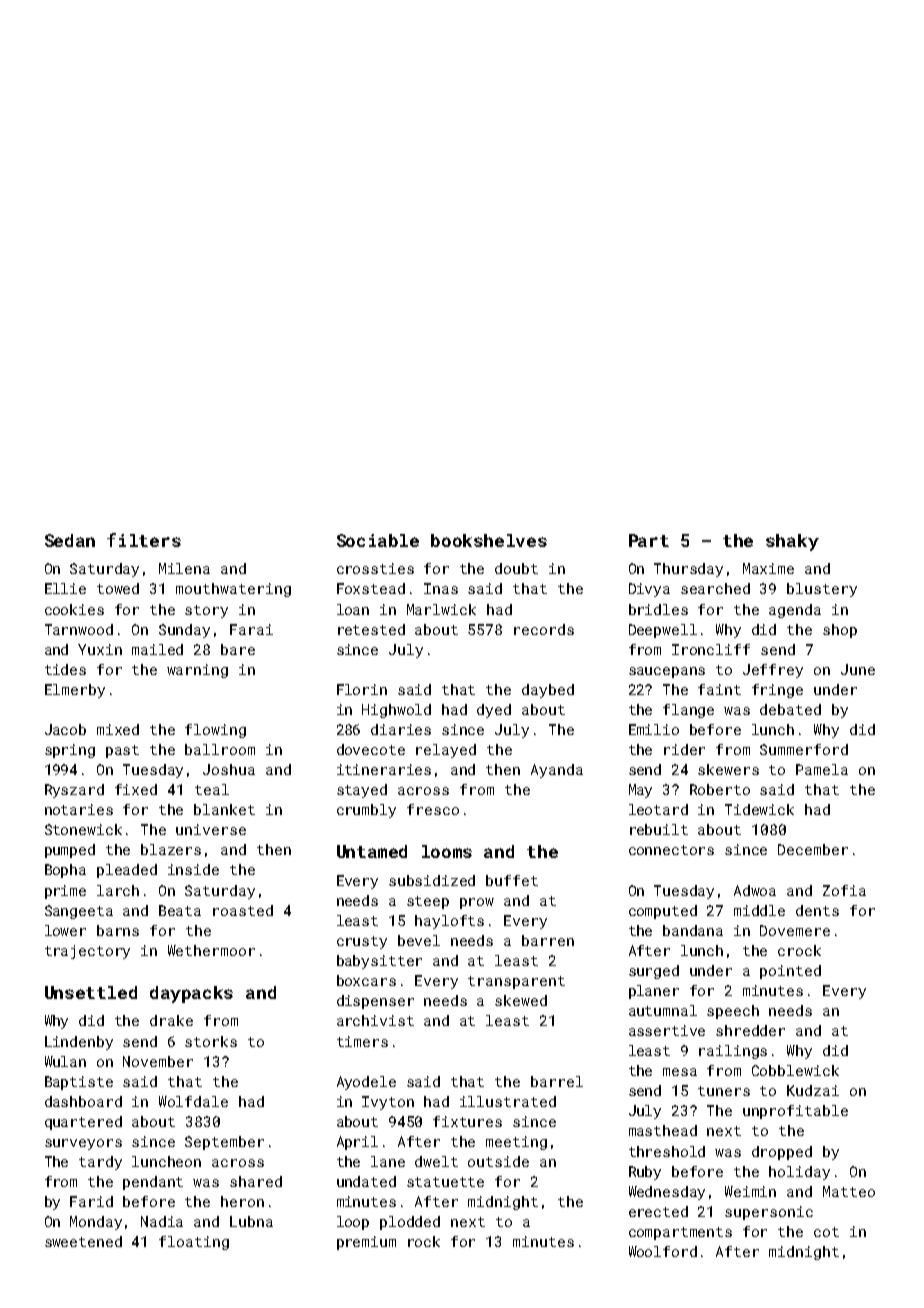 The height and width of the document is (1308, 924). I want to click on plodded, so click(410, 1223).
